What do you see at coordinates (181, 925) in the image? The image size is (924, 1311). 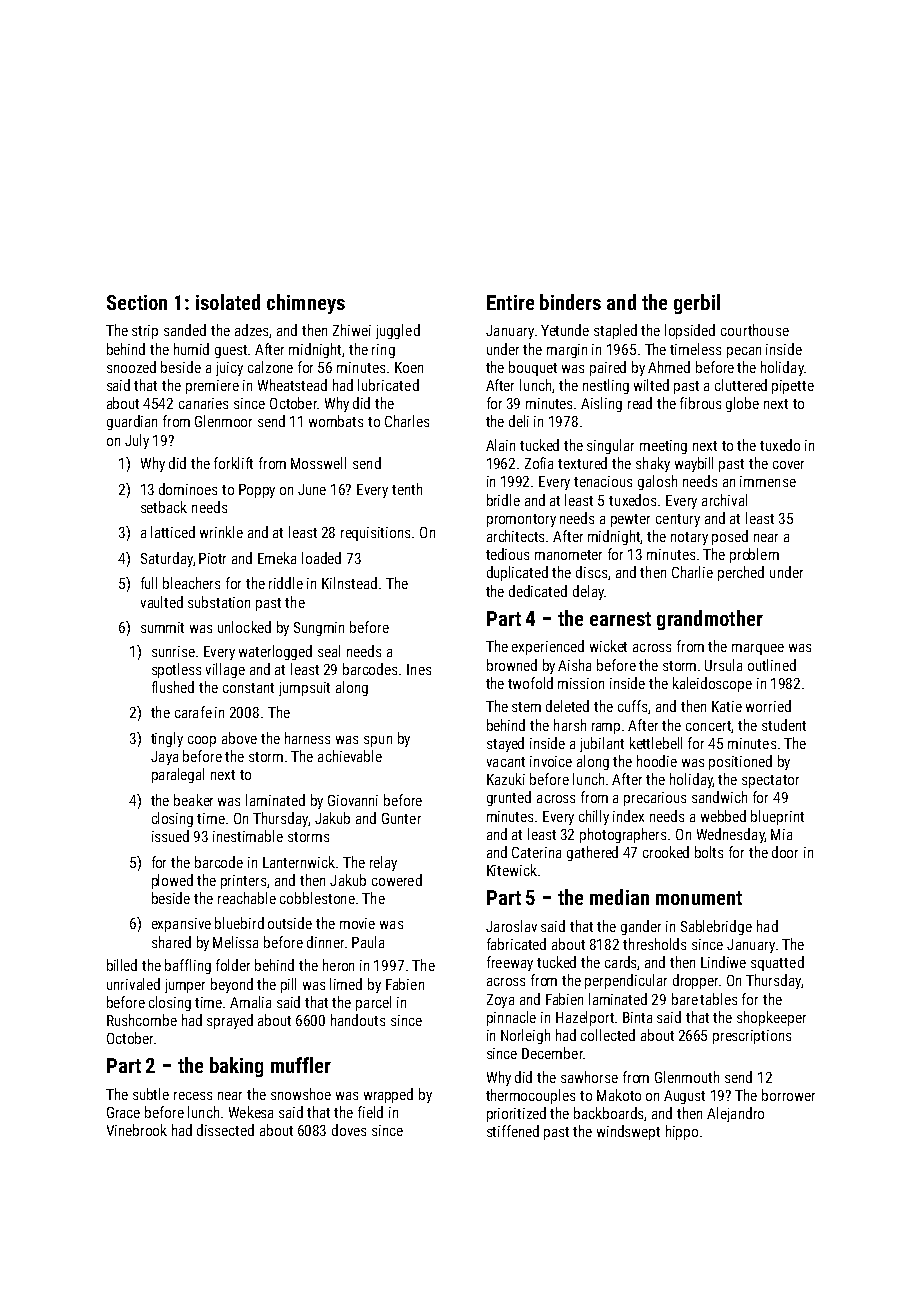 I see `expansive` at bounding box center [181, 925].
